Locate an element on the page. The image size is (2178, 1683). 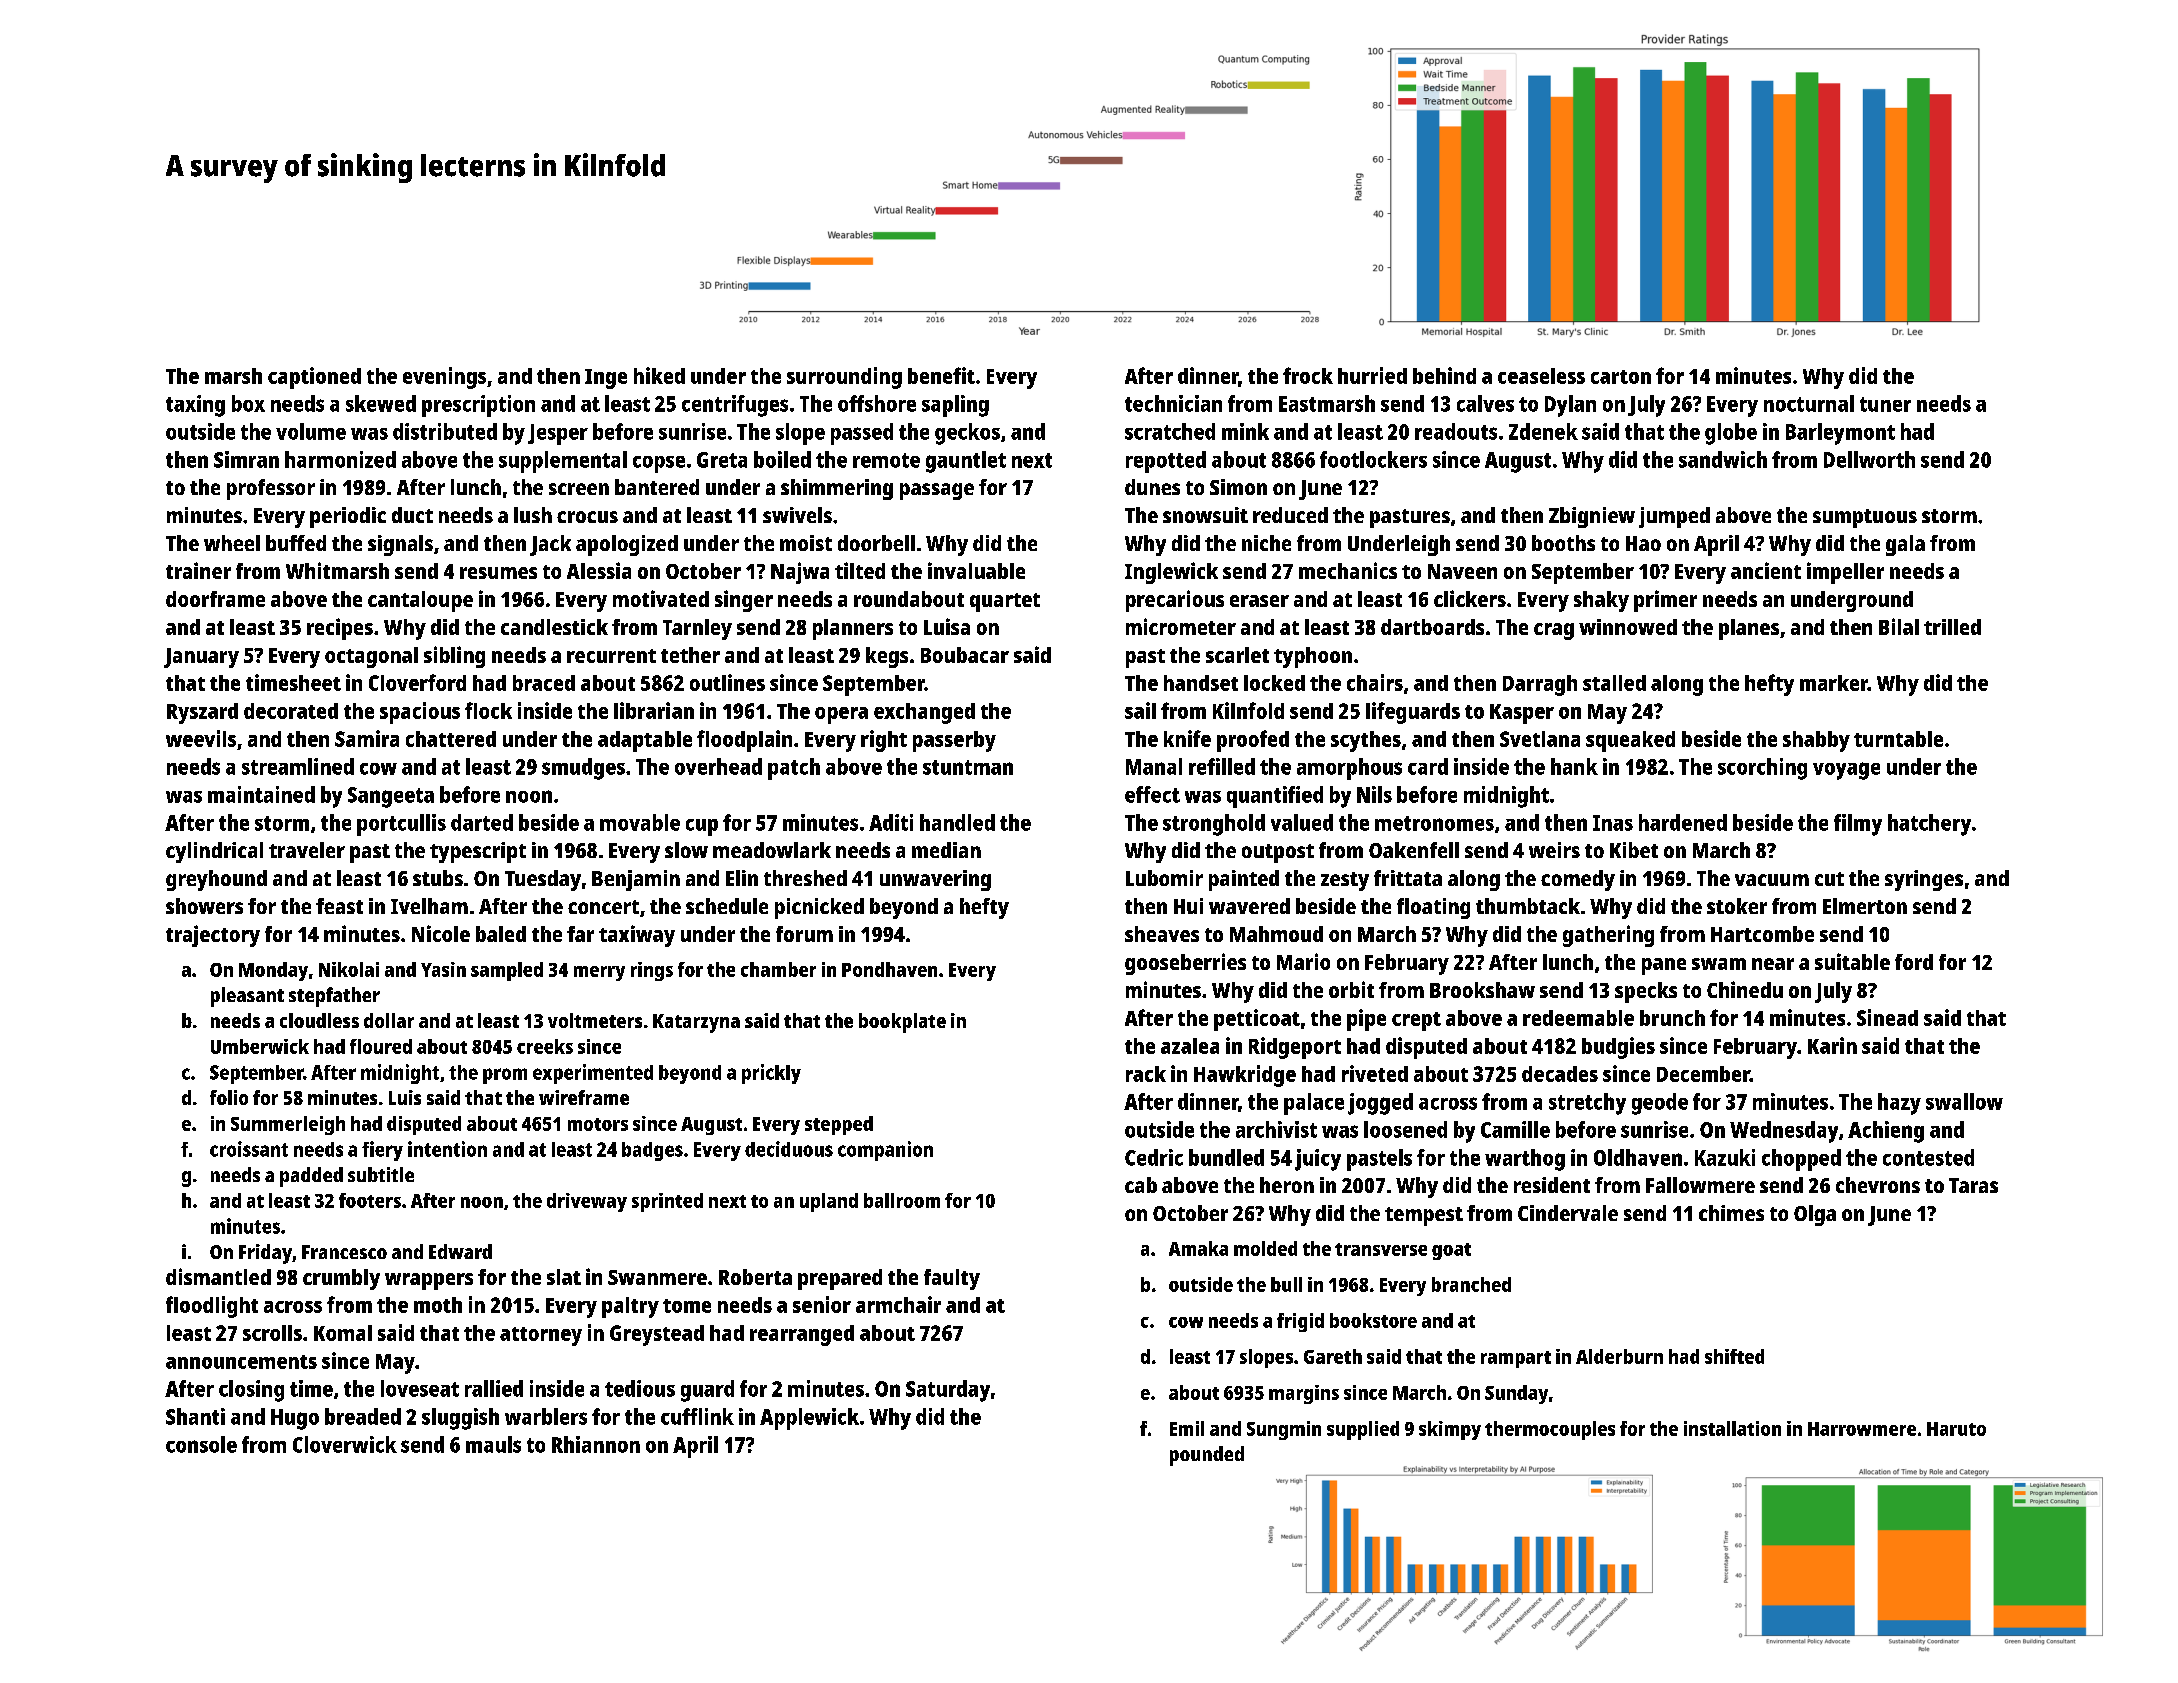
carton is located at coordinates (1621, 377).
